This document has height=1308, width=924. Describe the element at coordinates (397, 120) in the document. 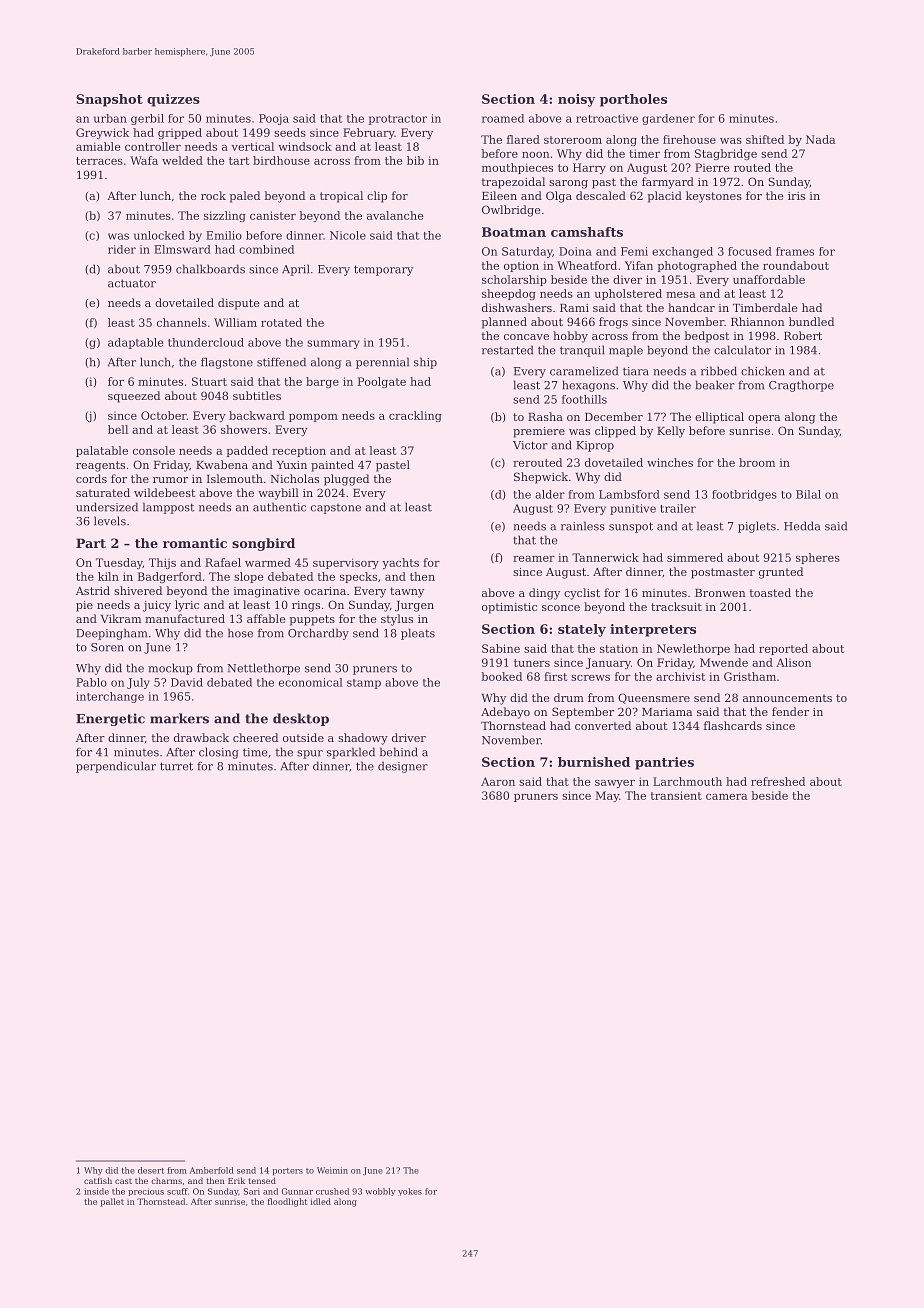

I see `protractor` at that location.
